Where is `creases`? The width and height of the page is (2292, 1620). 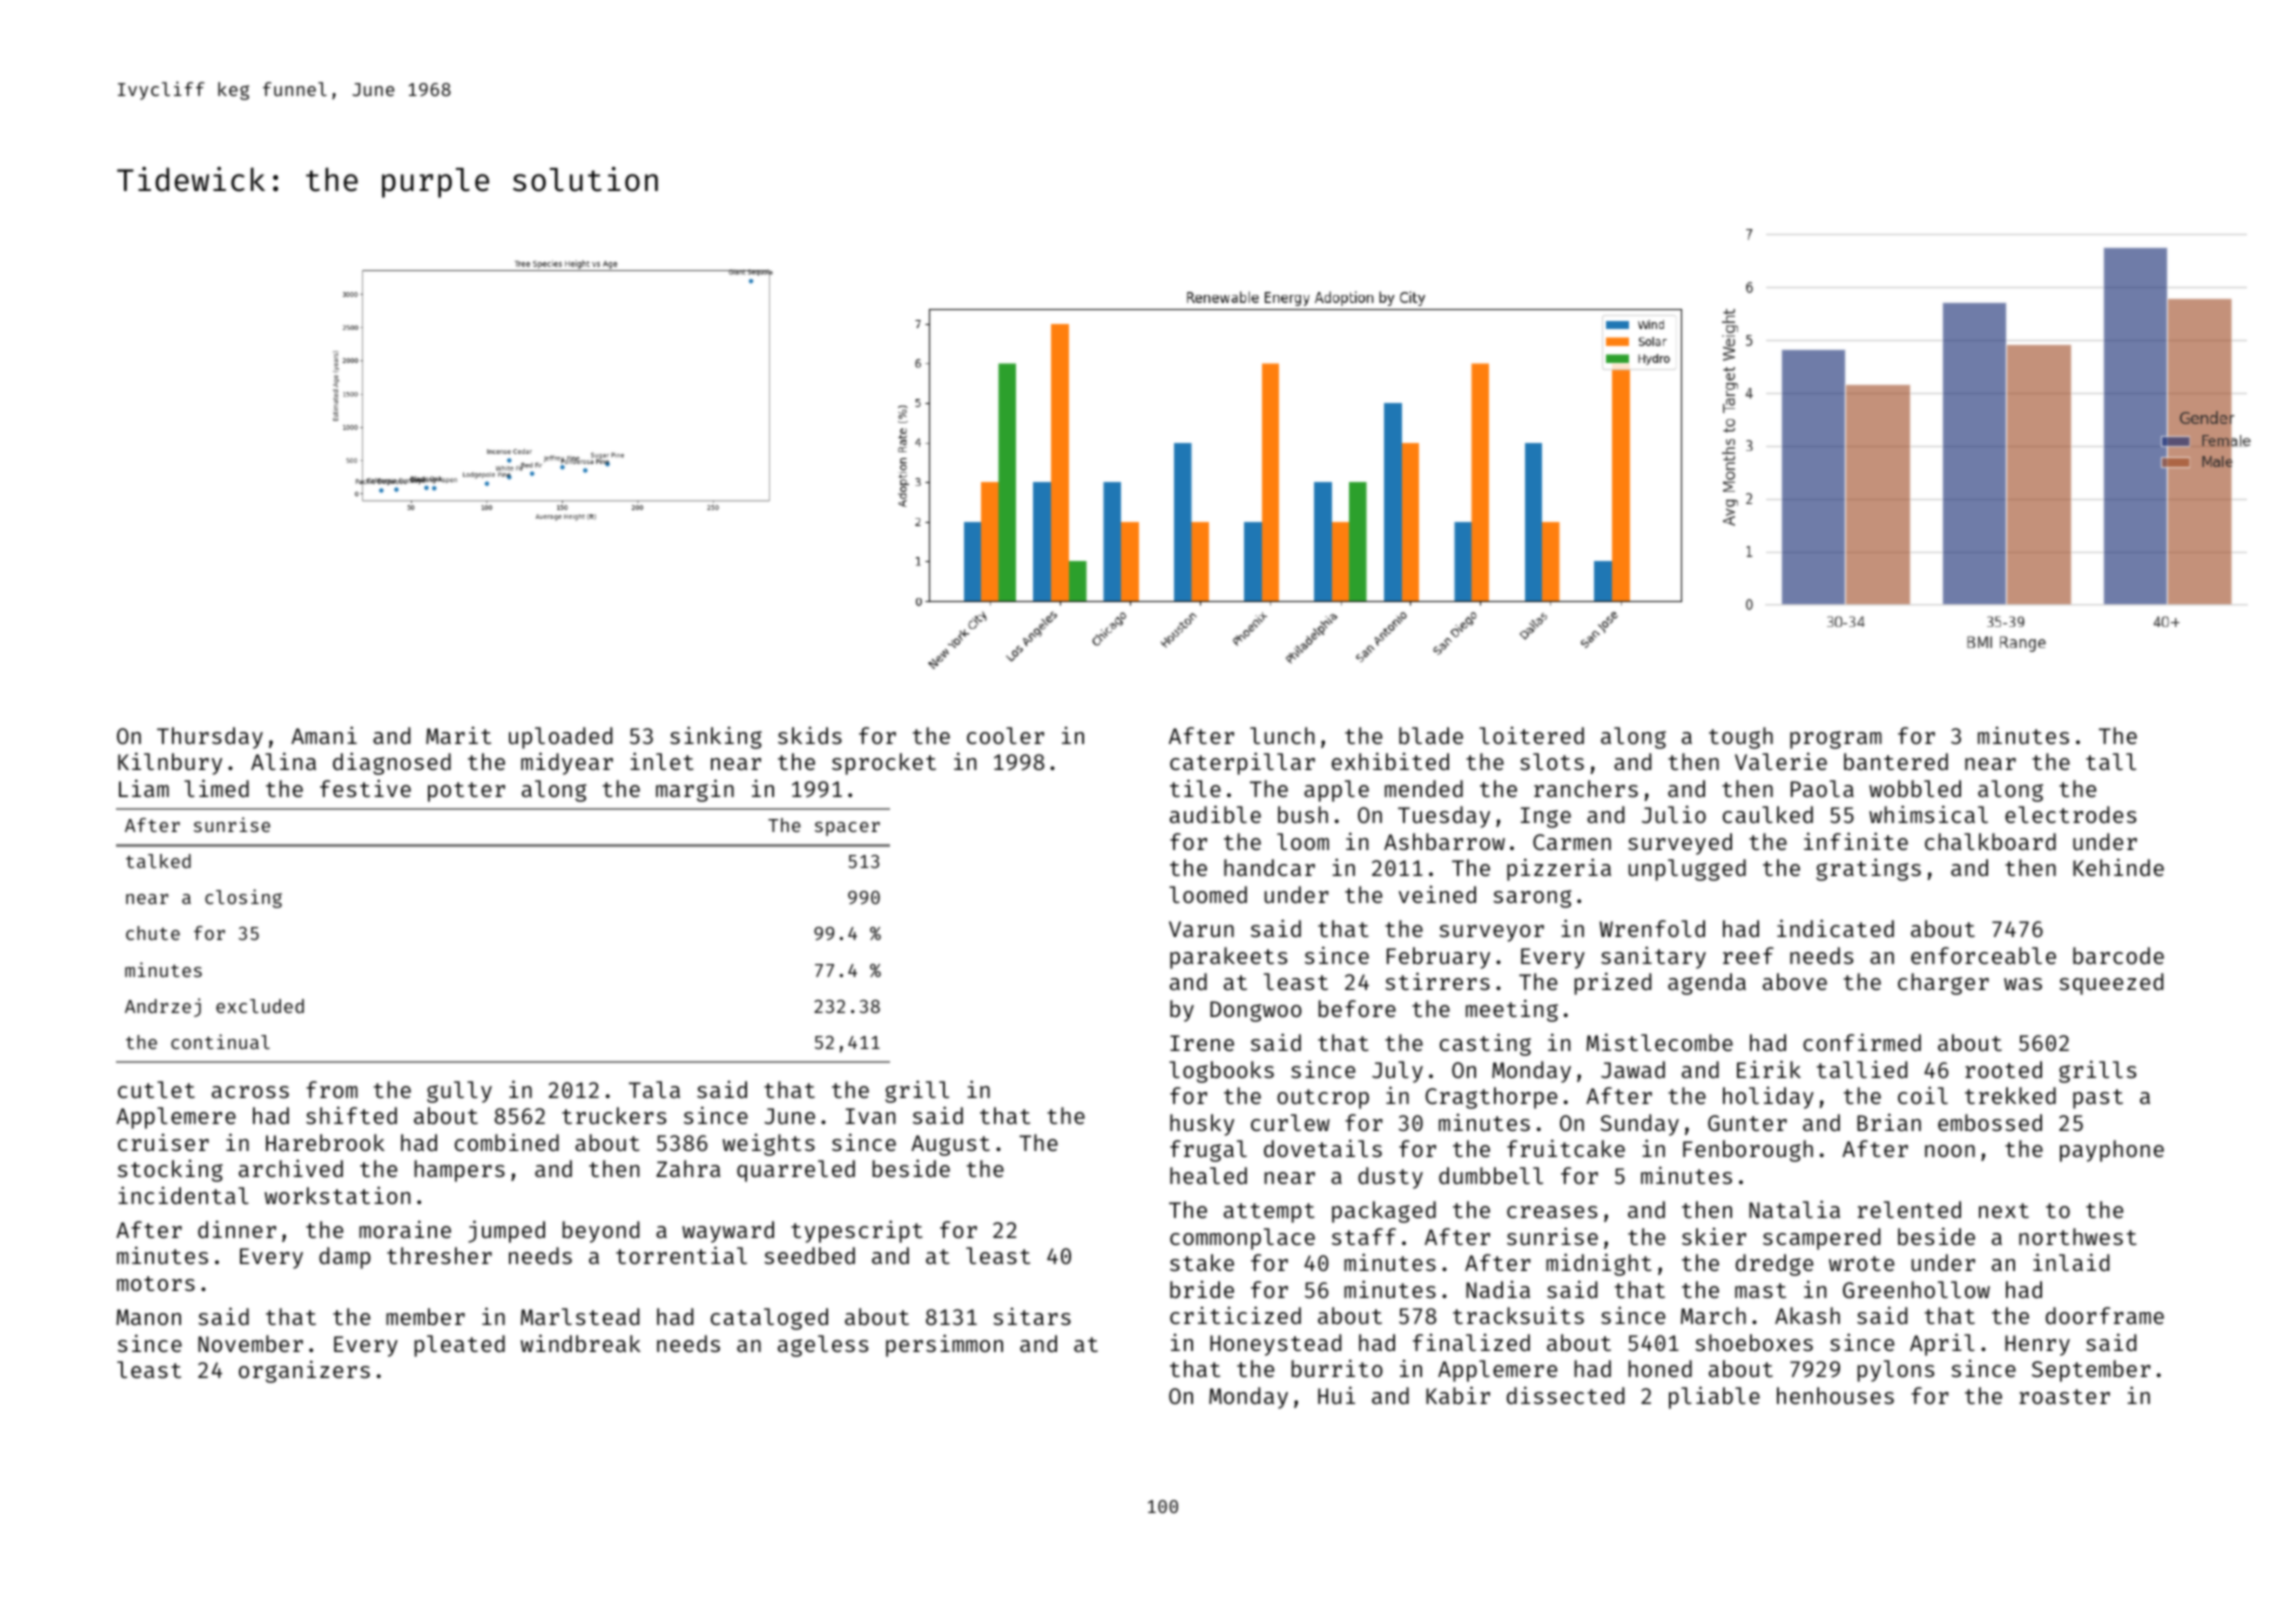
creases is located at coordinates (1552, 1212).
